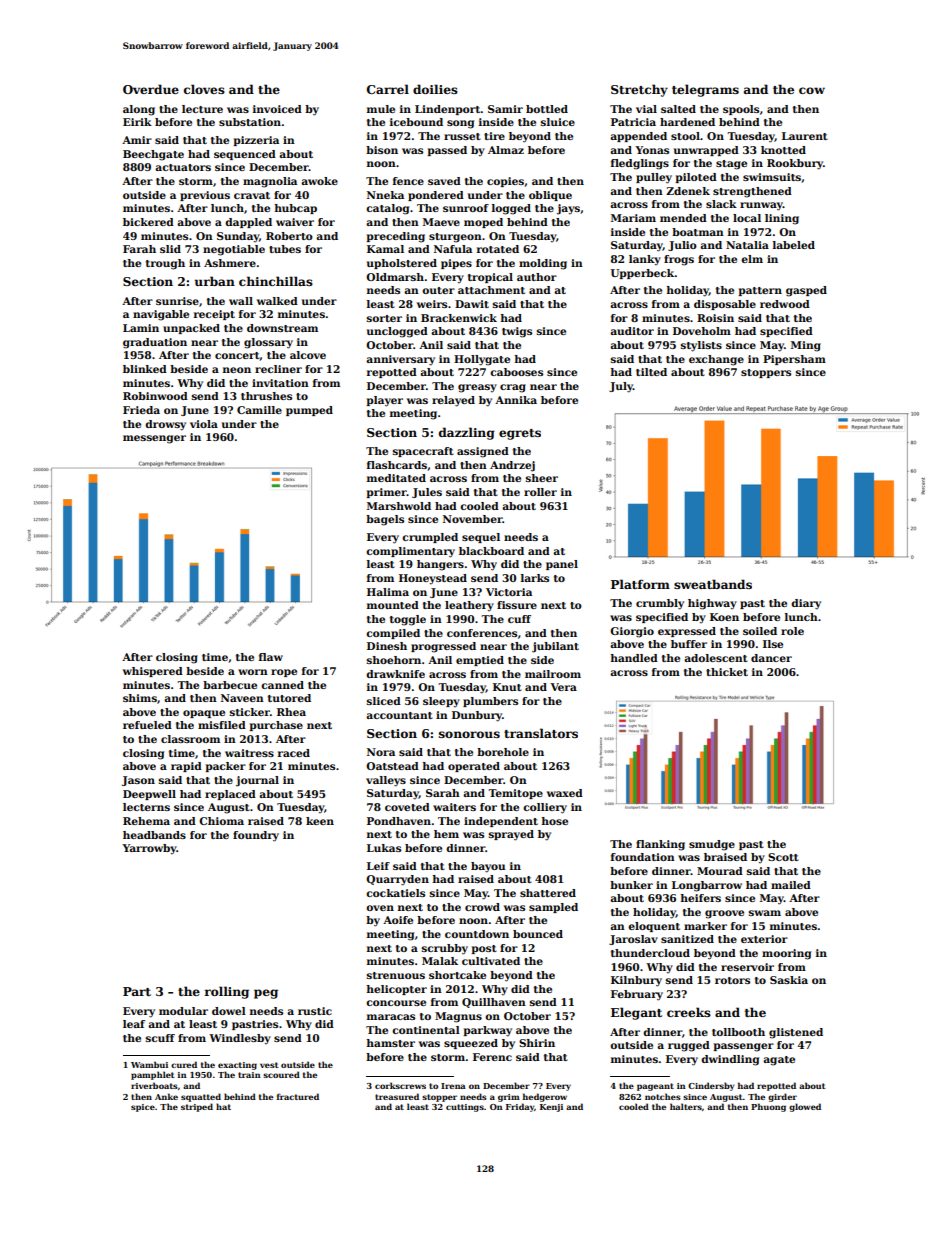  What do you see at coordinates (441, 702) in the screenshot?
I see `sleepy` at bounding box center [441, 702].
